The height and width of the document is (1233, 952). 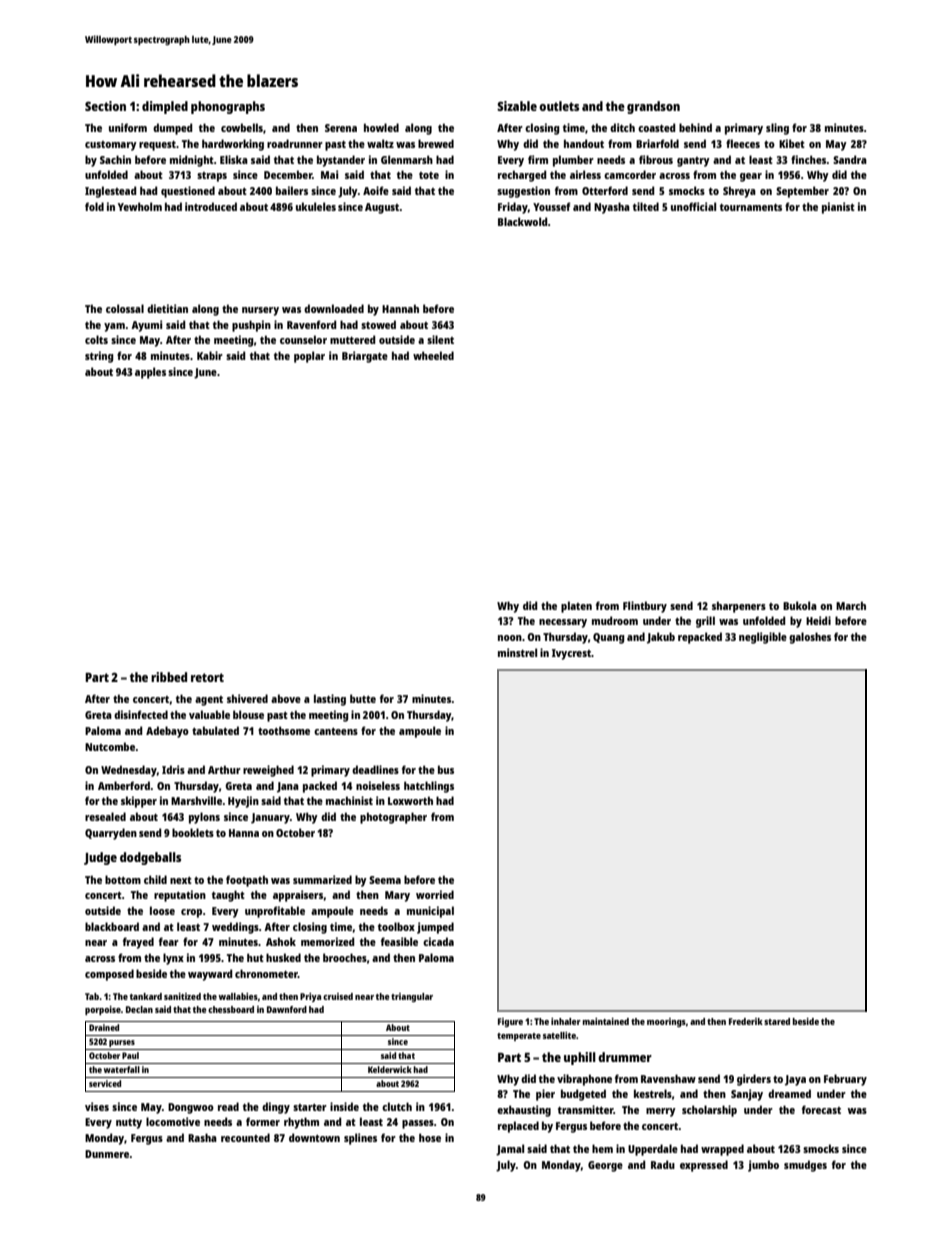 I want to click on pianist, so click(x=838, y=208).
